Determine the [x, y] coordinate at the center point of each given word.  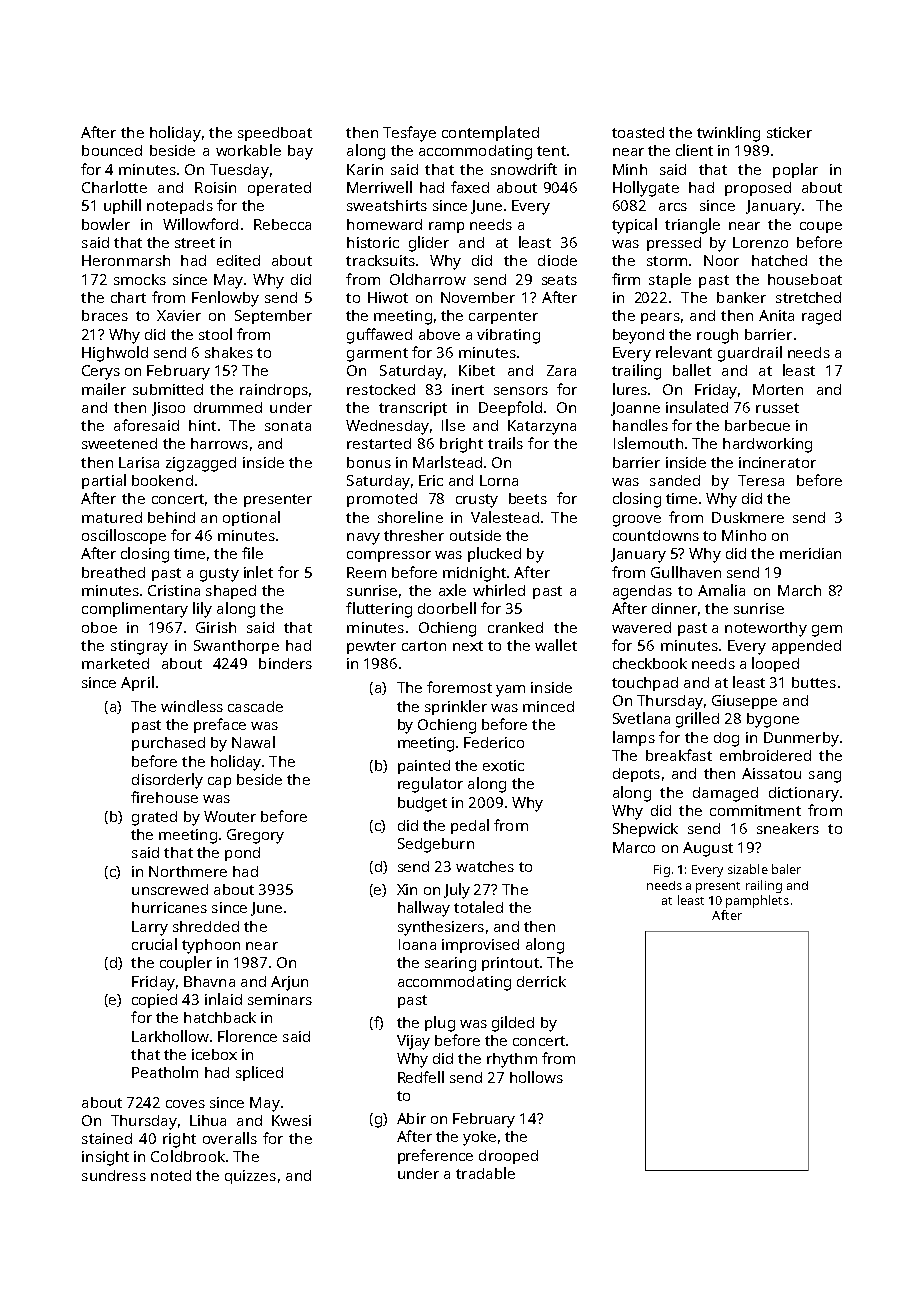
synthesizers [441, 928]
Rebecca [282, 224]
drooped [508, 1157]
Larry [150, 928]
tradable [485, 1173]
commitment [755, 810]
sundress [114, 1175]
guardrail [750, 354]
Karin [365, 169]
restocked [381, 389]
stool [215, 334]
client [694, 150]
